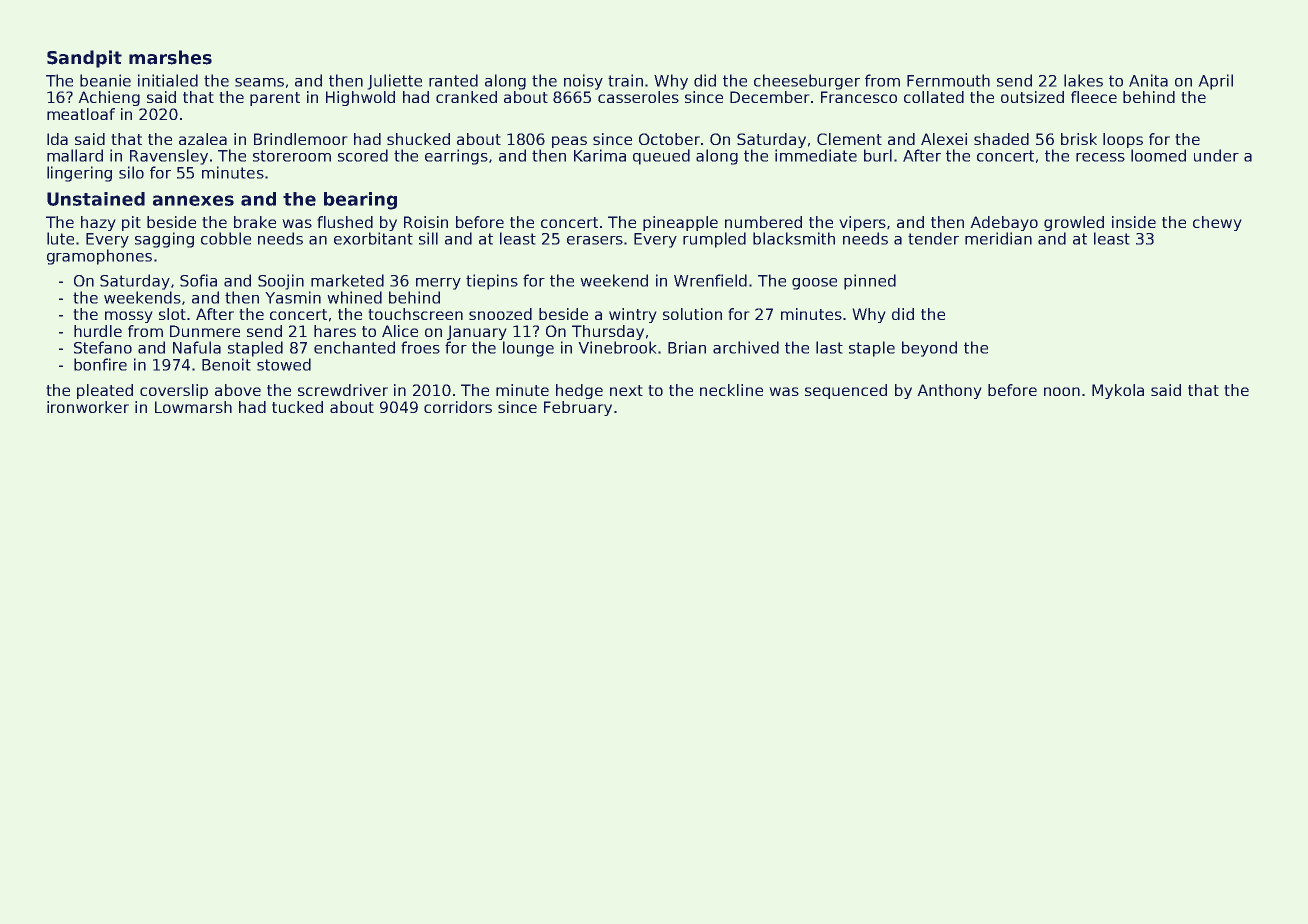  I want to click on pineapple, so click(680, 223).
